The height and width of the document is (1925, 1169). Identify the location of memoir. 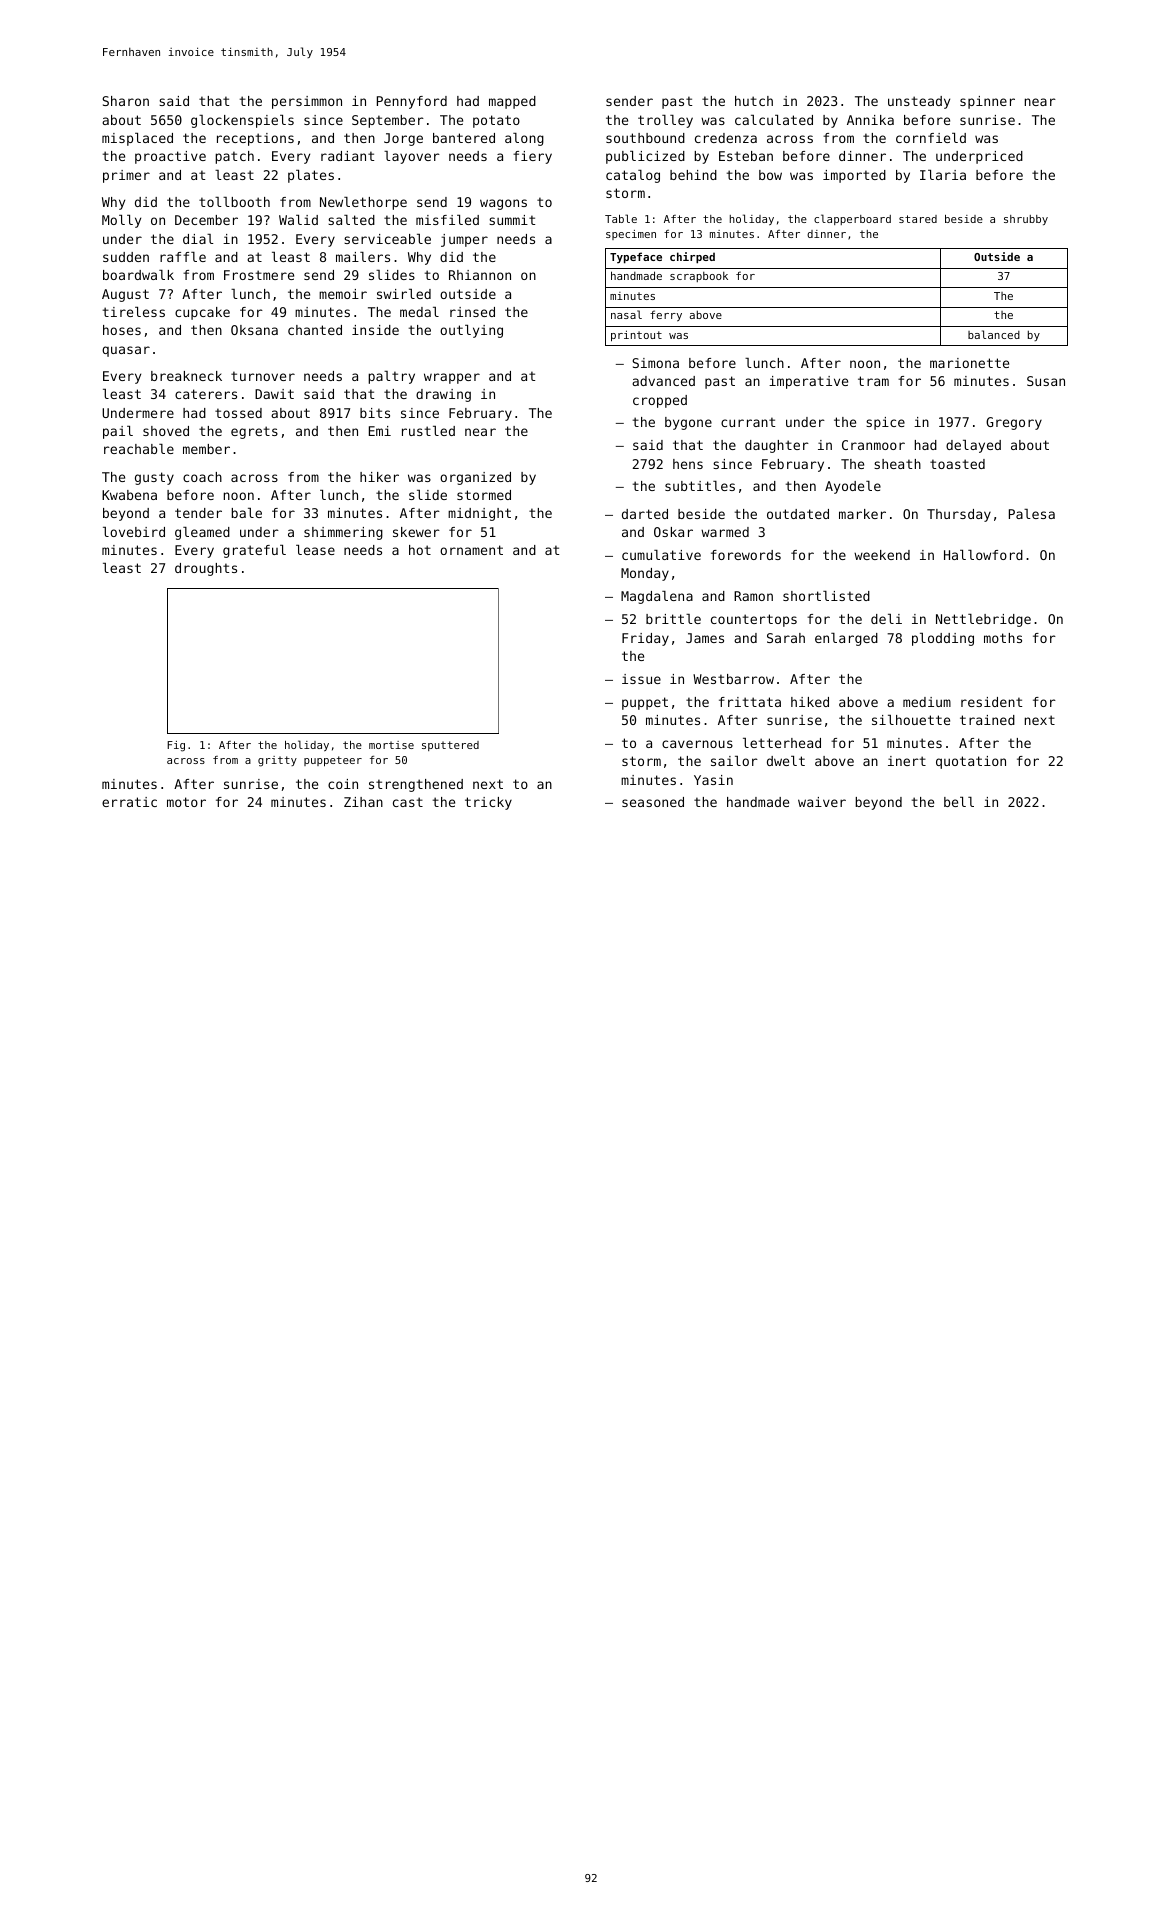
(343, 294).
